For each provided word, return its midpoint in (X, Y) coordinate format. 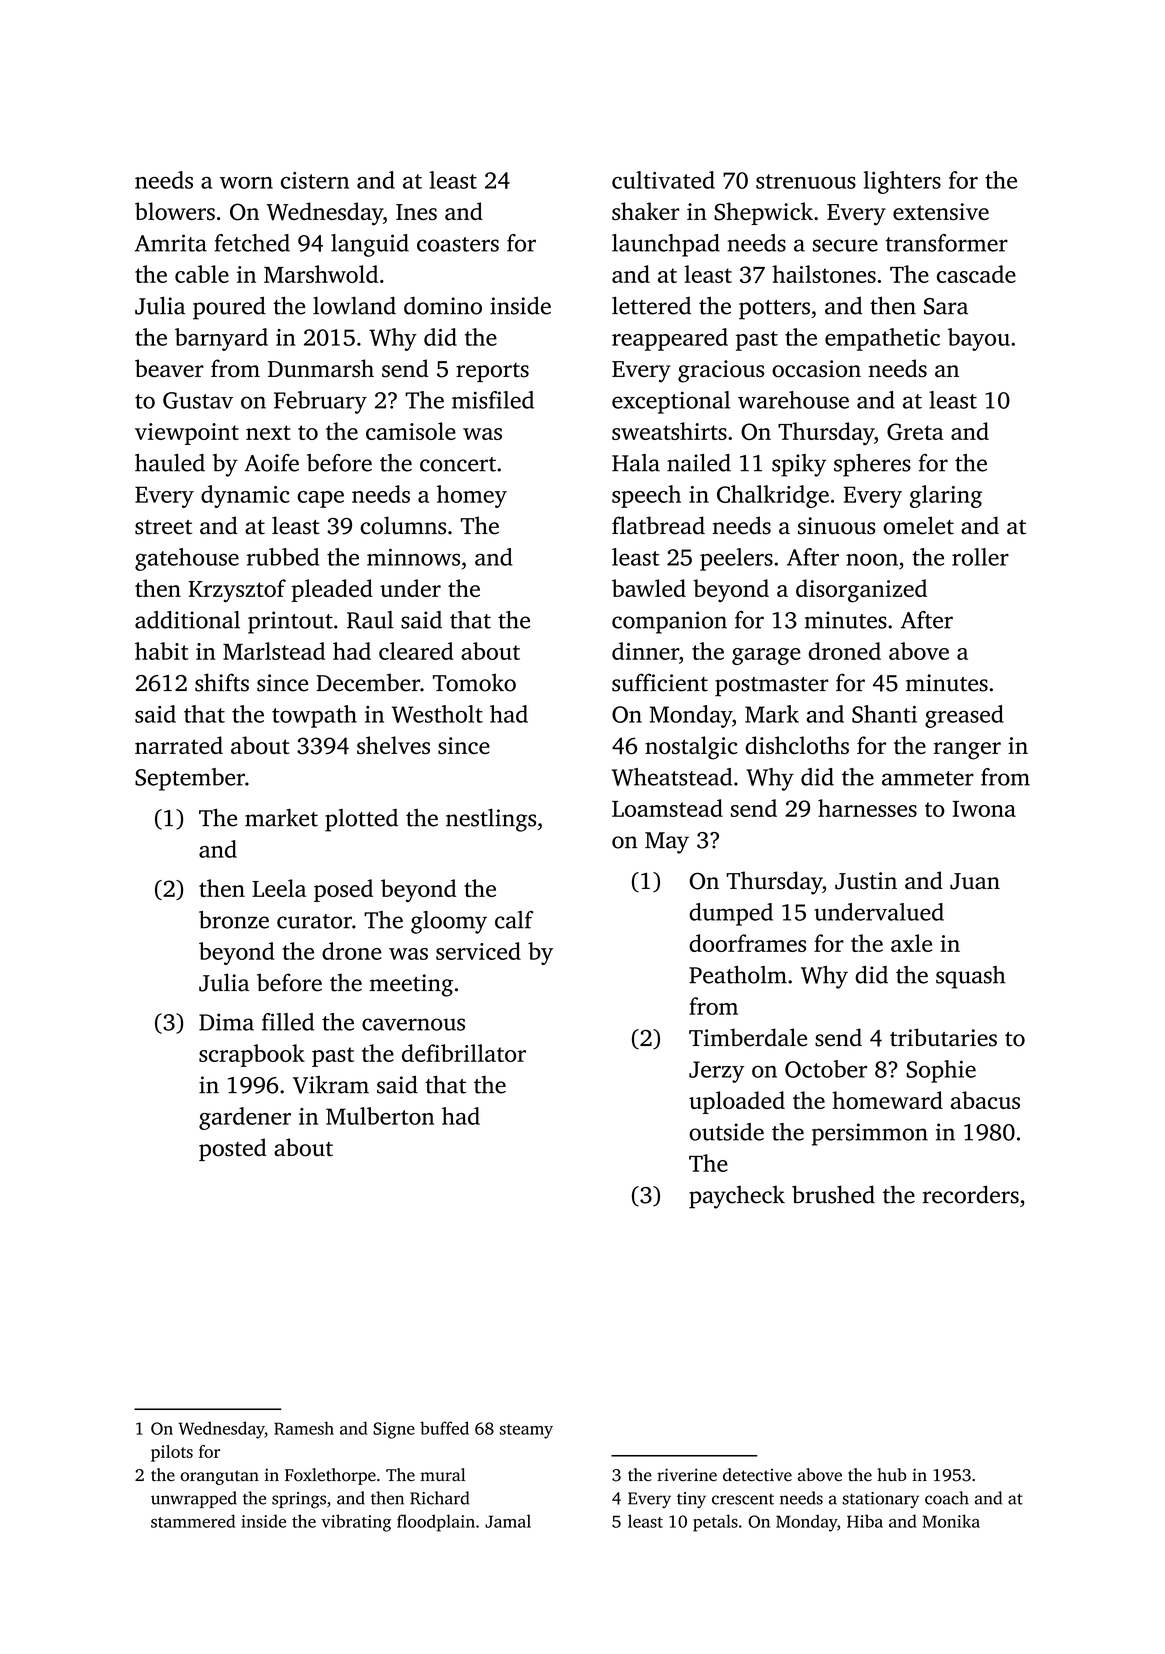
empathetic (882, 339)
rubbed (283, 557)
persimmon (870, 1134)
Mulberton (380, 1116)
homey (472, 496)
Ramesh (304, 1428)
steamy (526, 1431)
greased (964, 716)
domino (443, 306)
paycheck (737, 1197)
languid (370, 245)
